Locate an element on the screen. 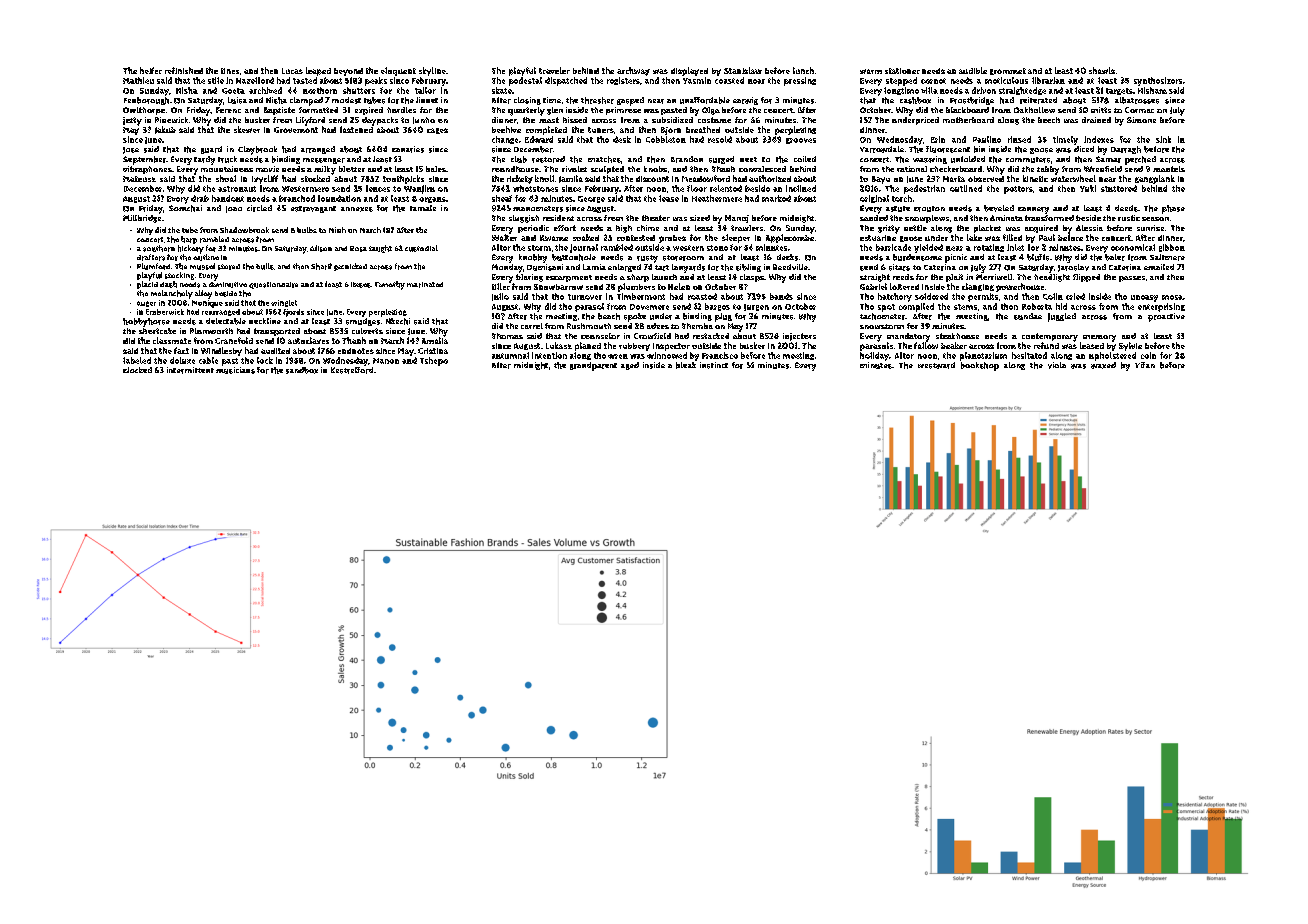  Dumisani is located at coordinates (545, 267).
